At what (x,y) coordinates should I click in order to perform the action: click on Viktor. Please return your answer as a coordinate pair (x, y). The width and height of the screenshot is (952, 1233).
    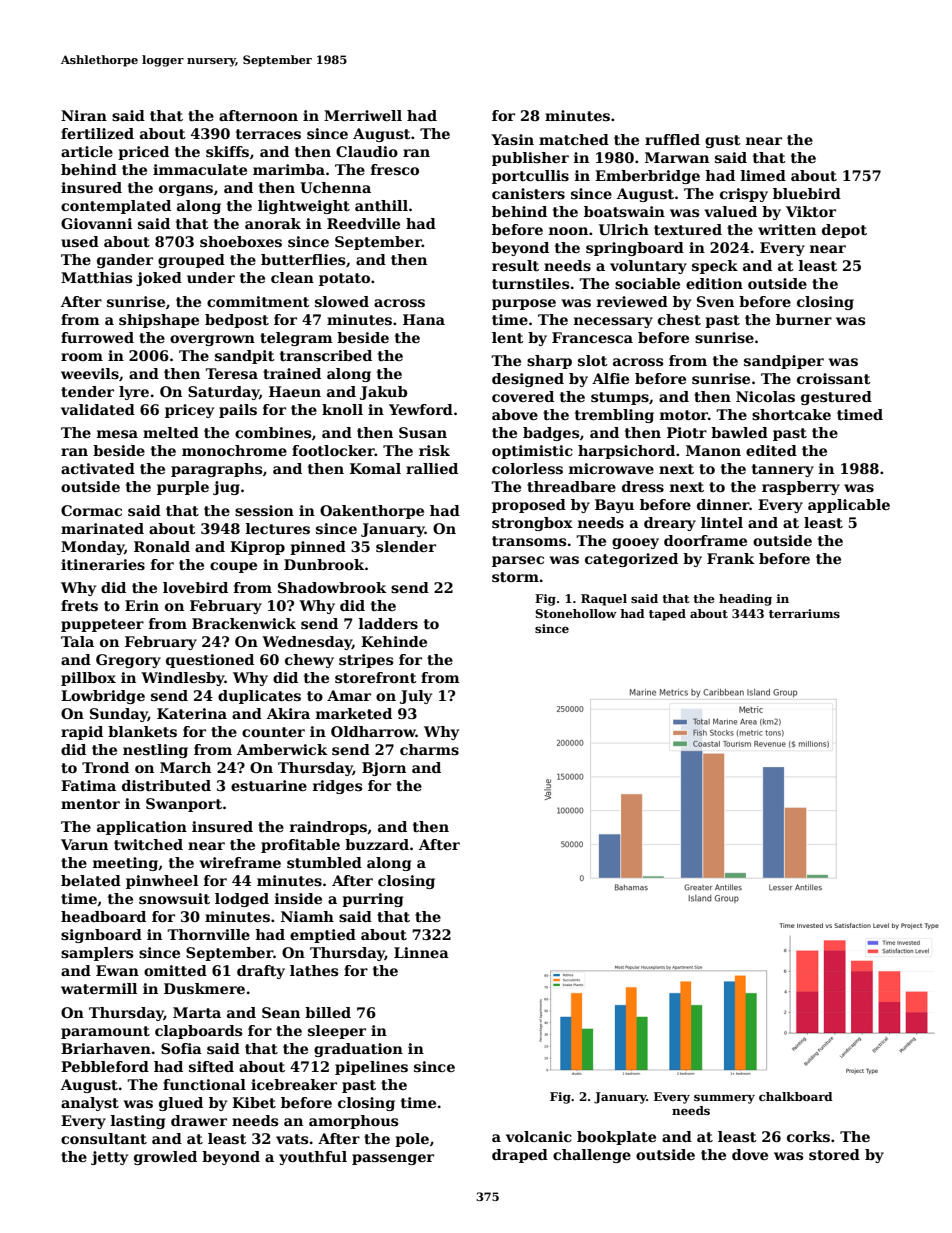
    Looking at the image, I should click on (811, 211).
